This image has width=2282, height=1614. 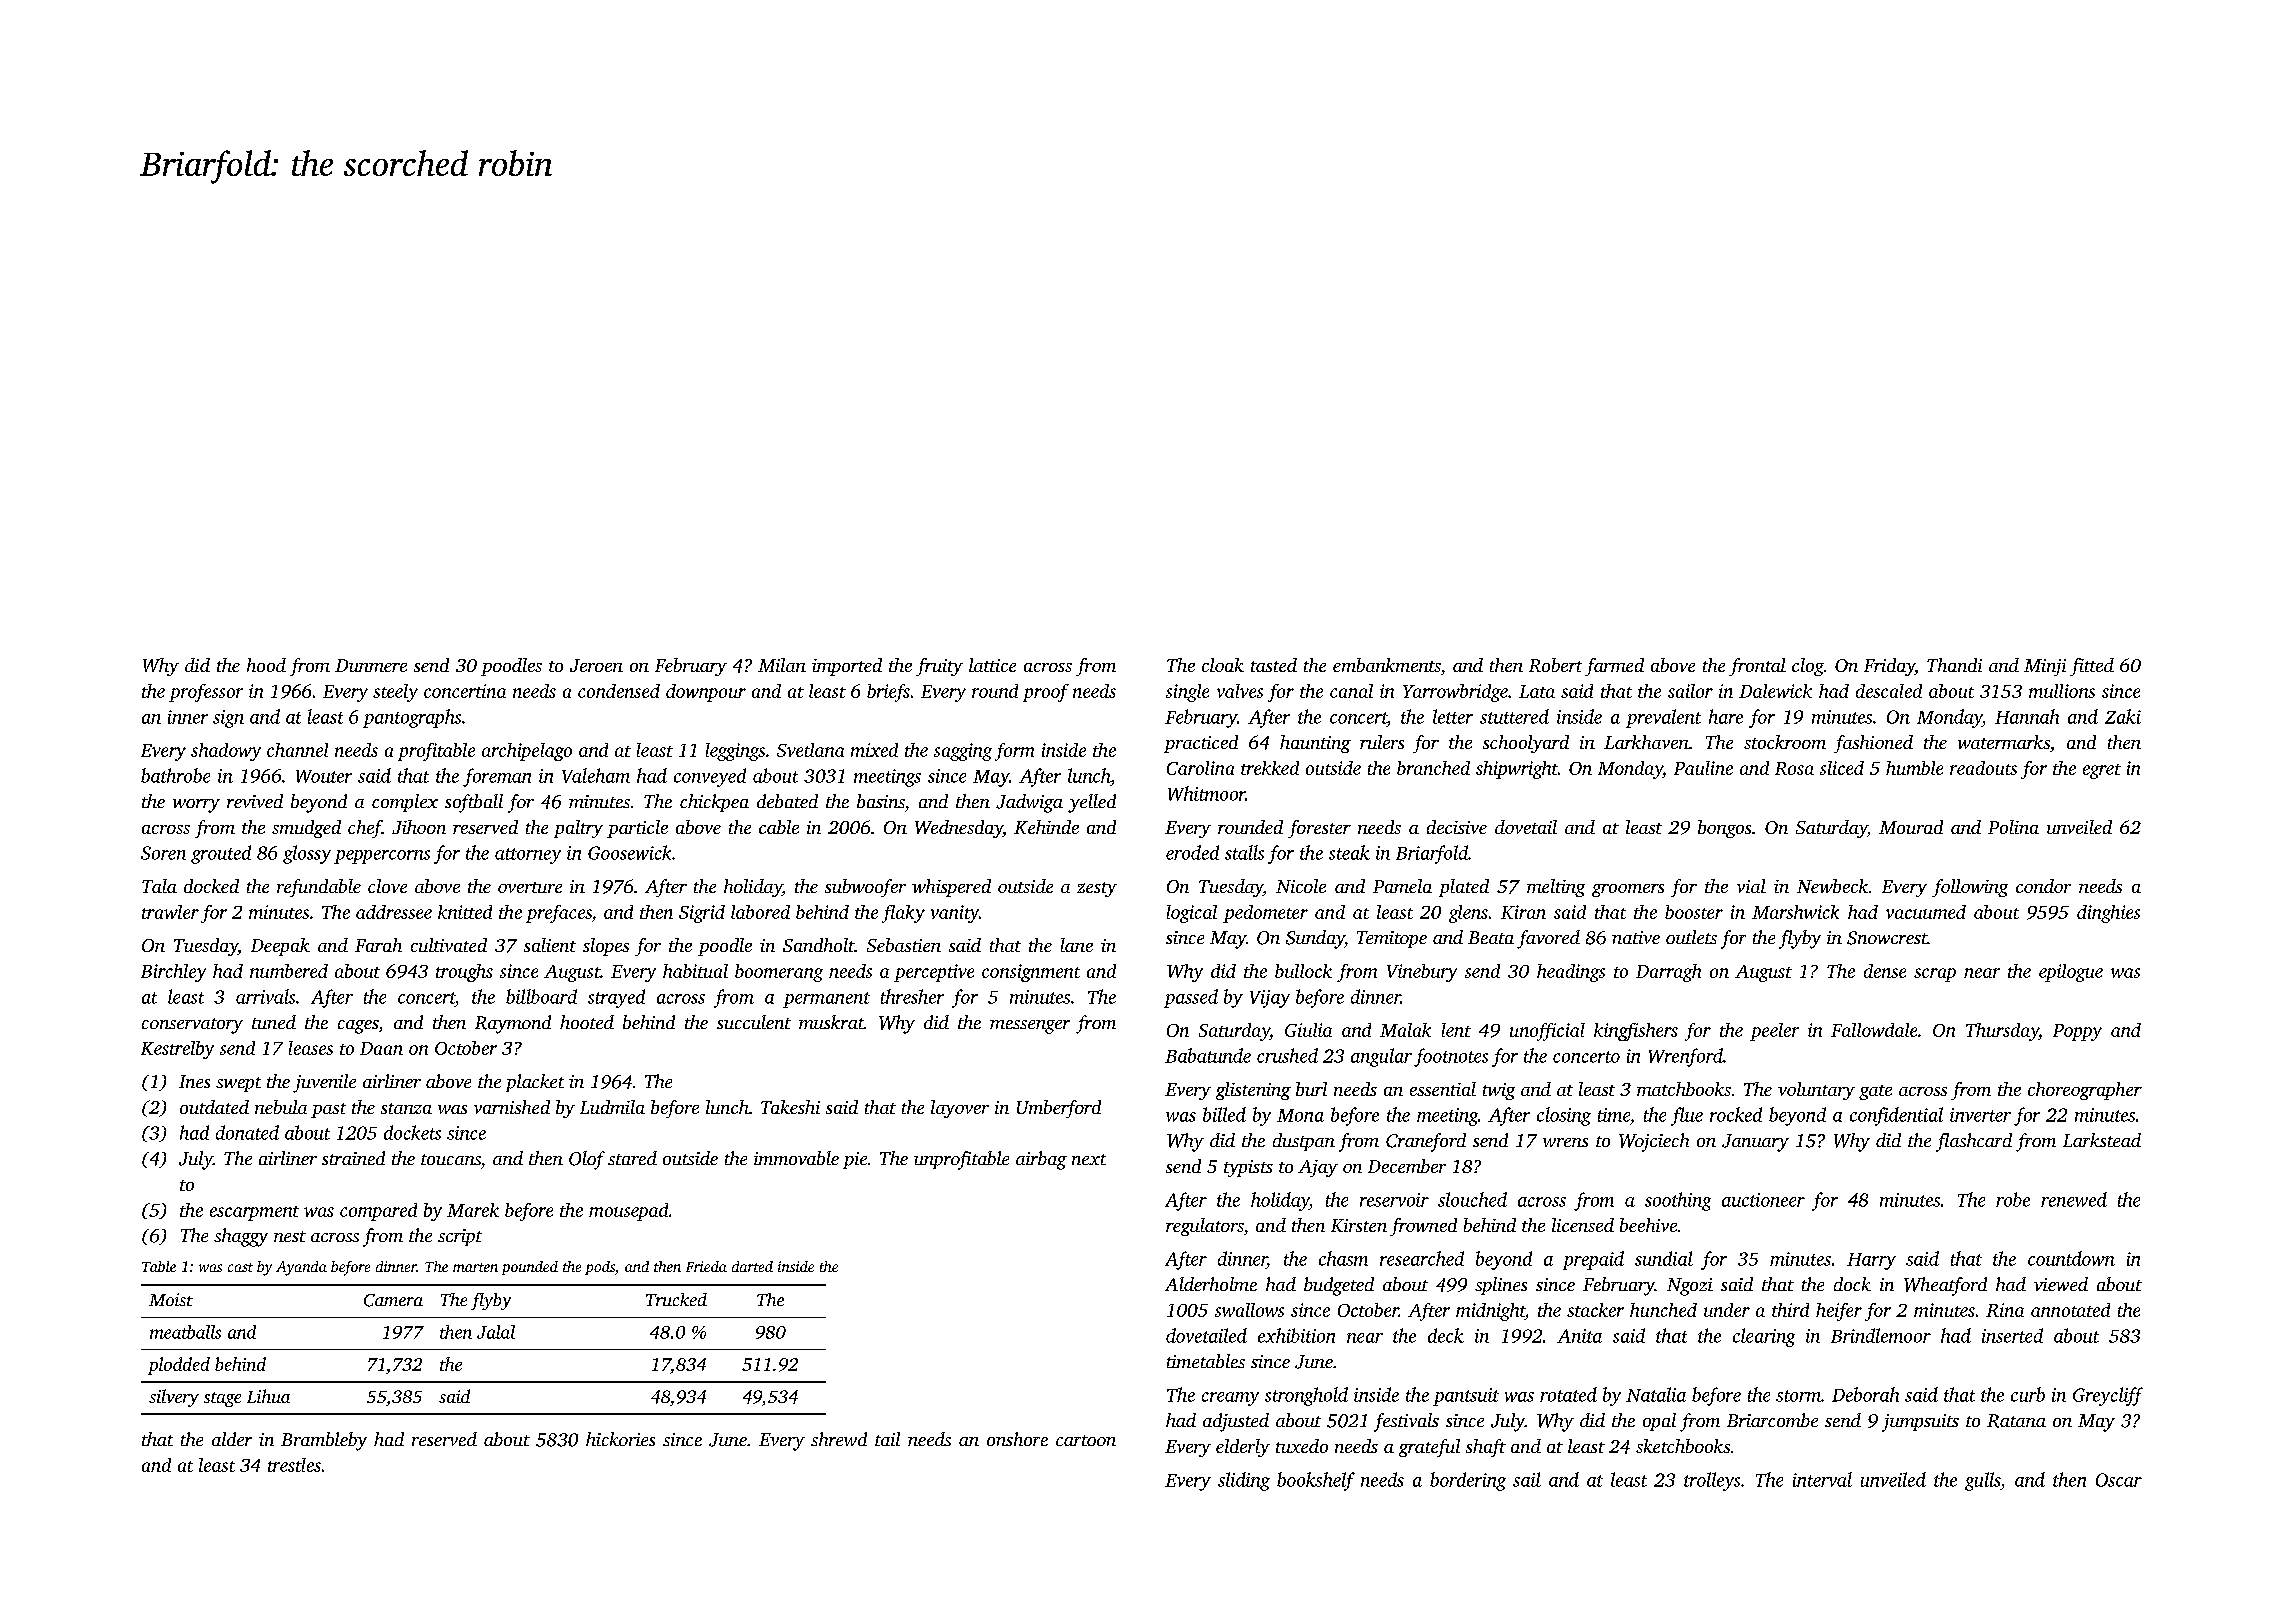 What do you see at coordinates (294, 1465) in the image?
I see `trestles` at bounding box center [294, 1465].
